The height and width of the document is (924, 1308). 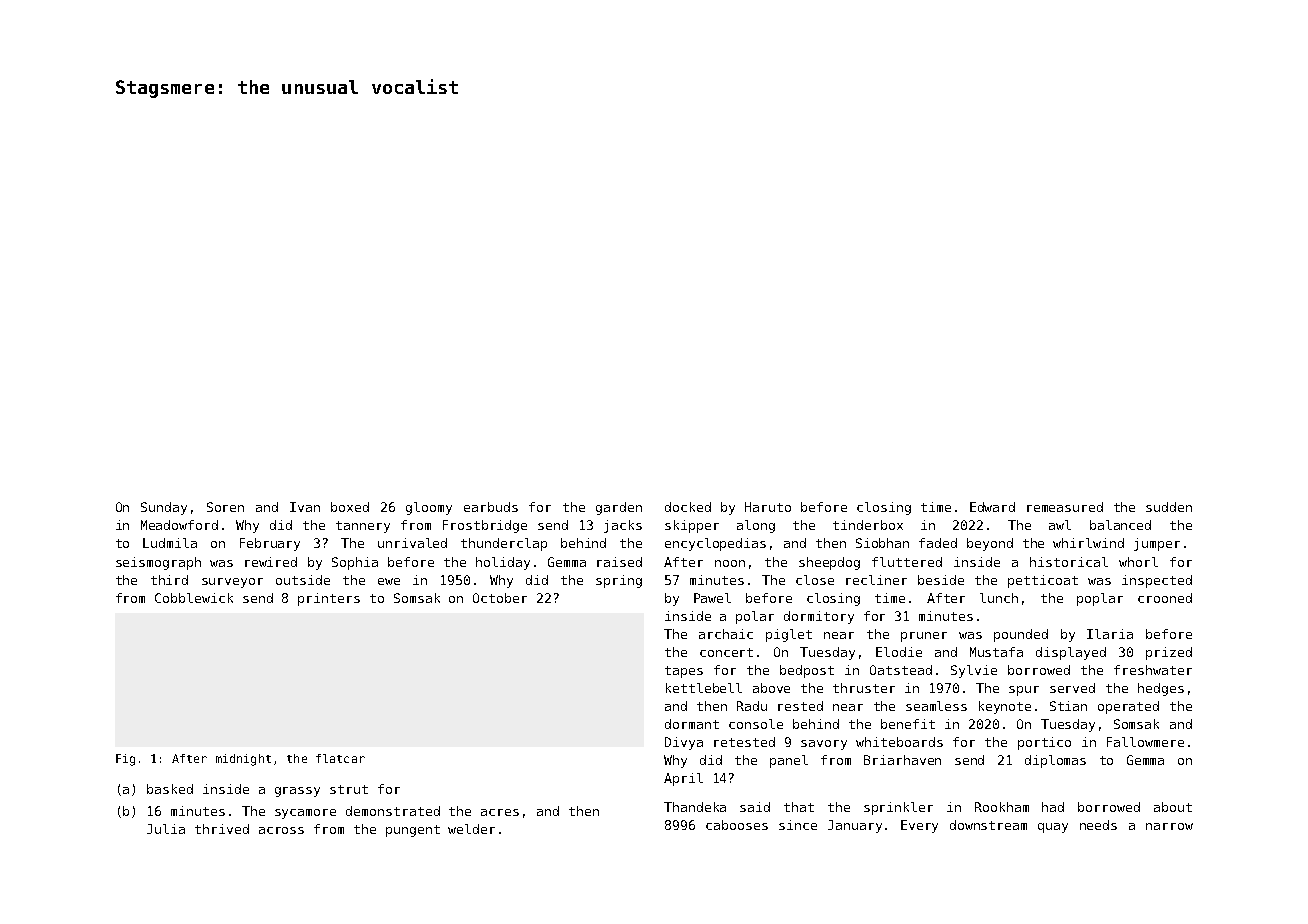 I want to click on kettlebell, so click(x=704, y=688).
